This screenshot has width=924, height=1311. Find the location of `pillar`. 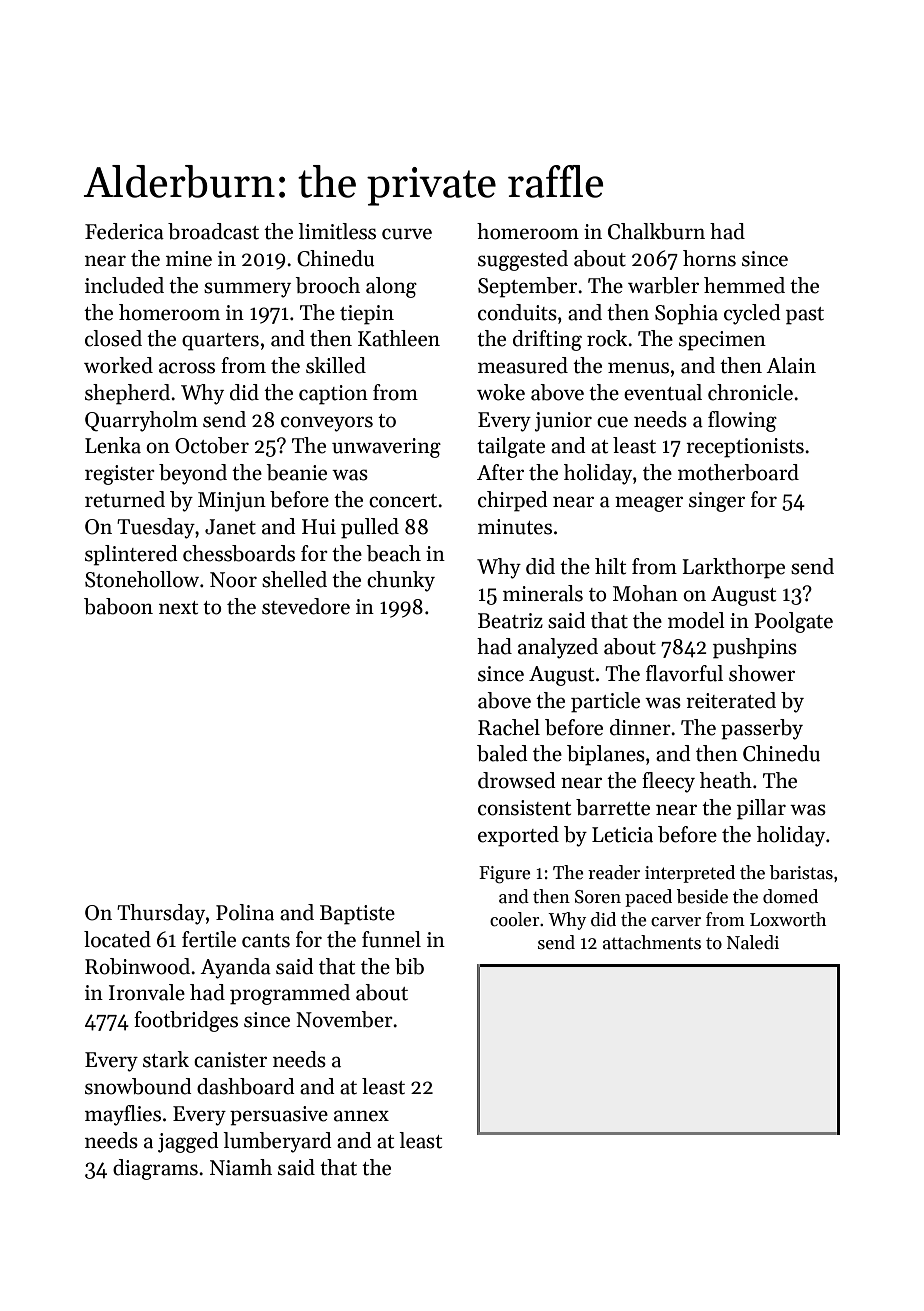

pillar is located at coordinates (761, 809).
